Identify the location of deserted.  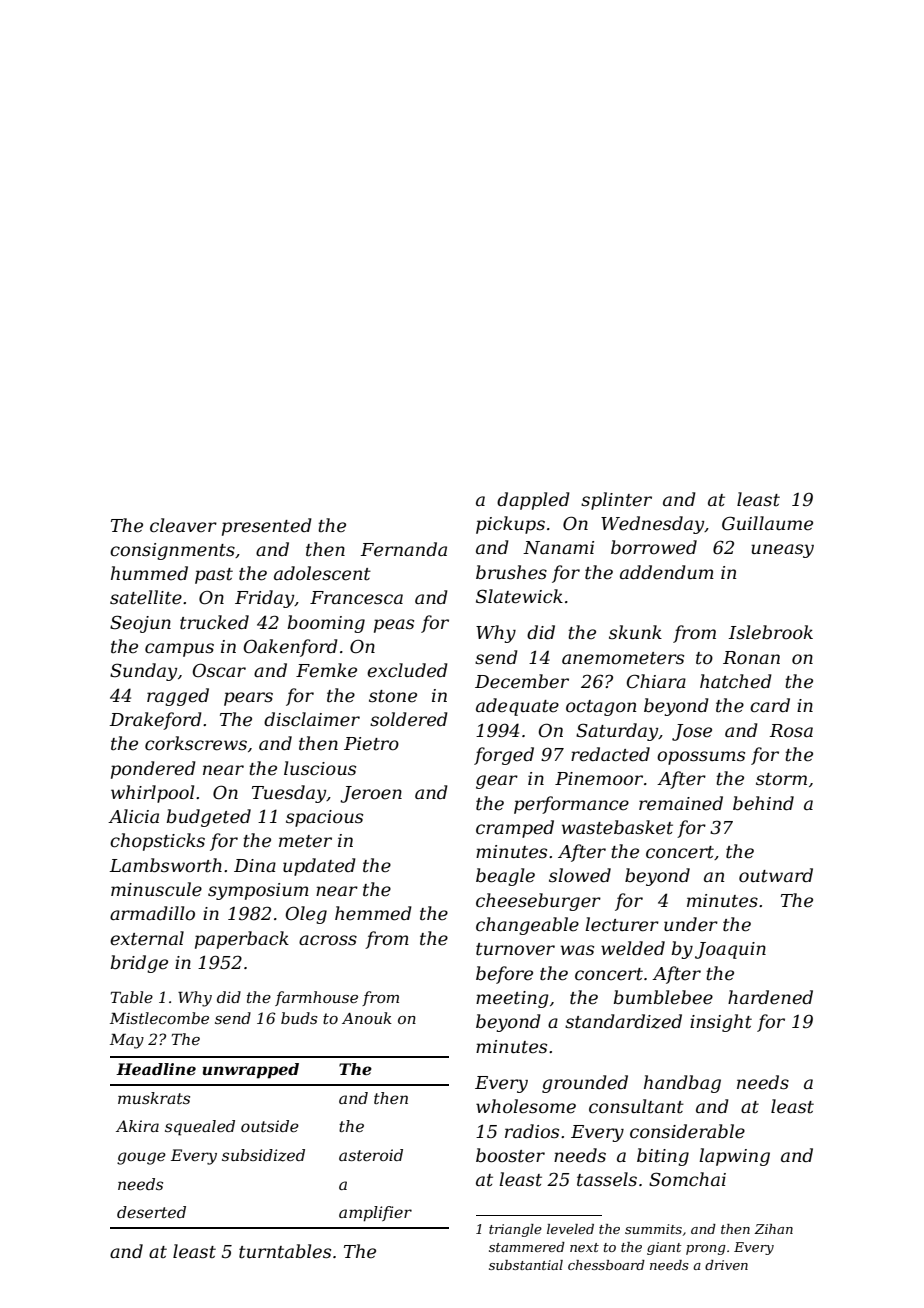
(151, 1212).
